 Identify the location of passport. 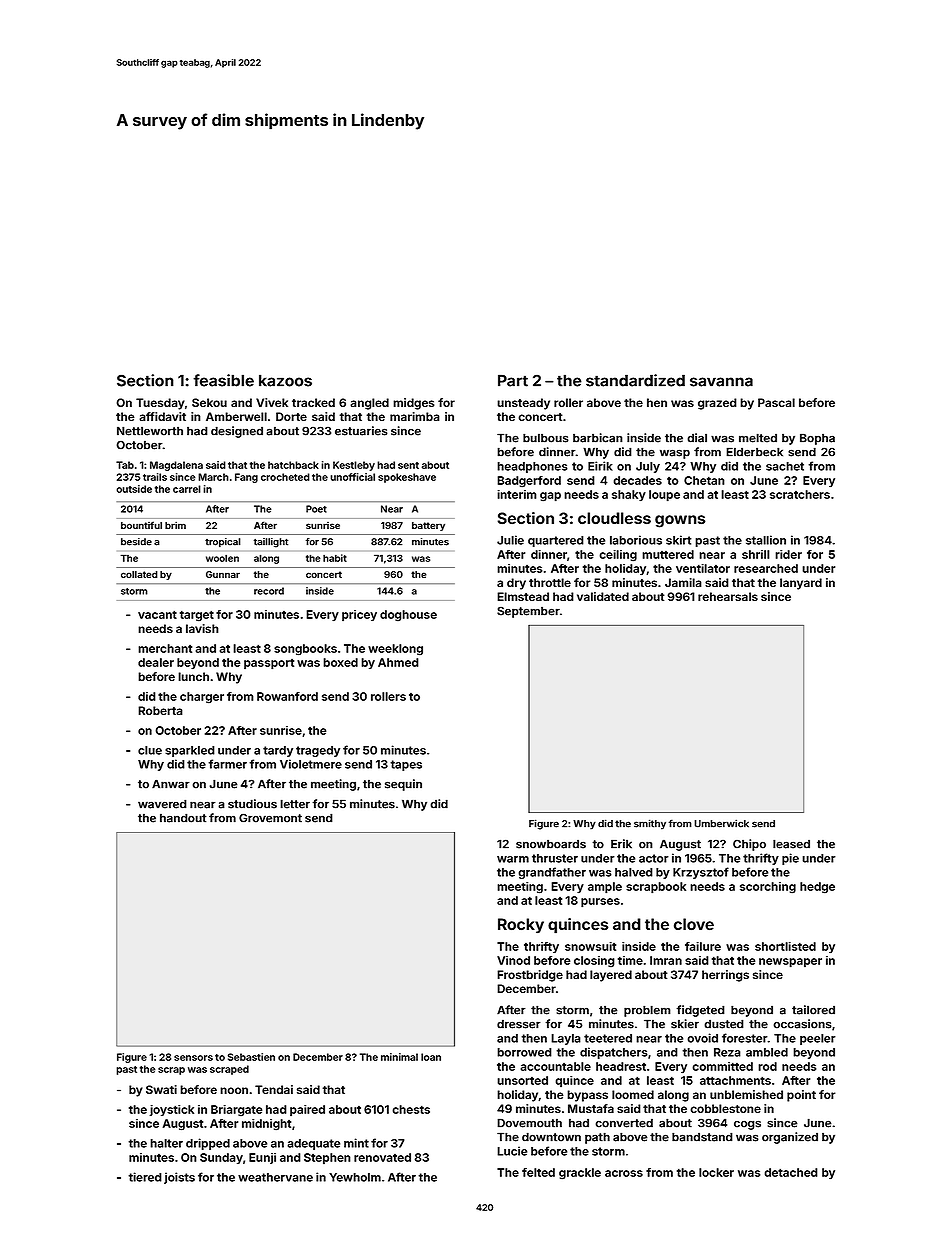
(269, 664).
